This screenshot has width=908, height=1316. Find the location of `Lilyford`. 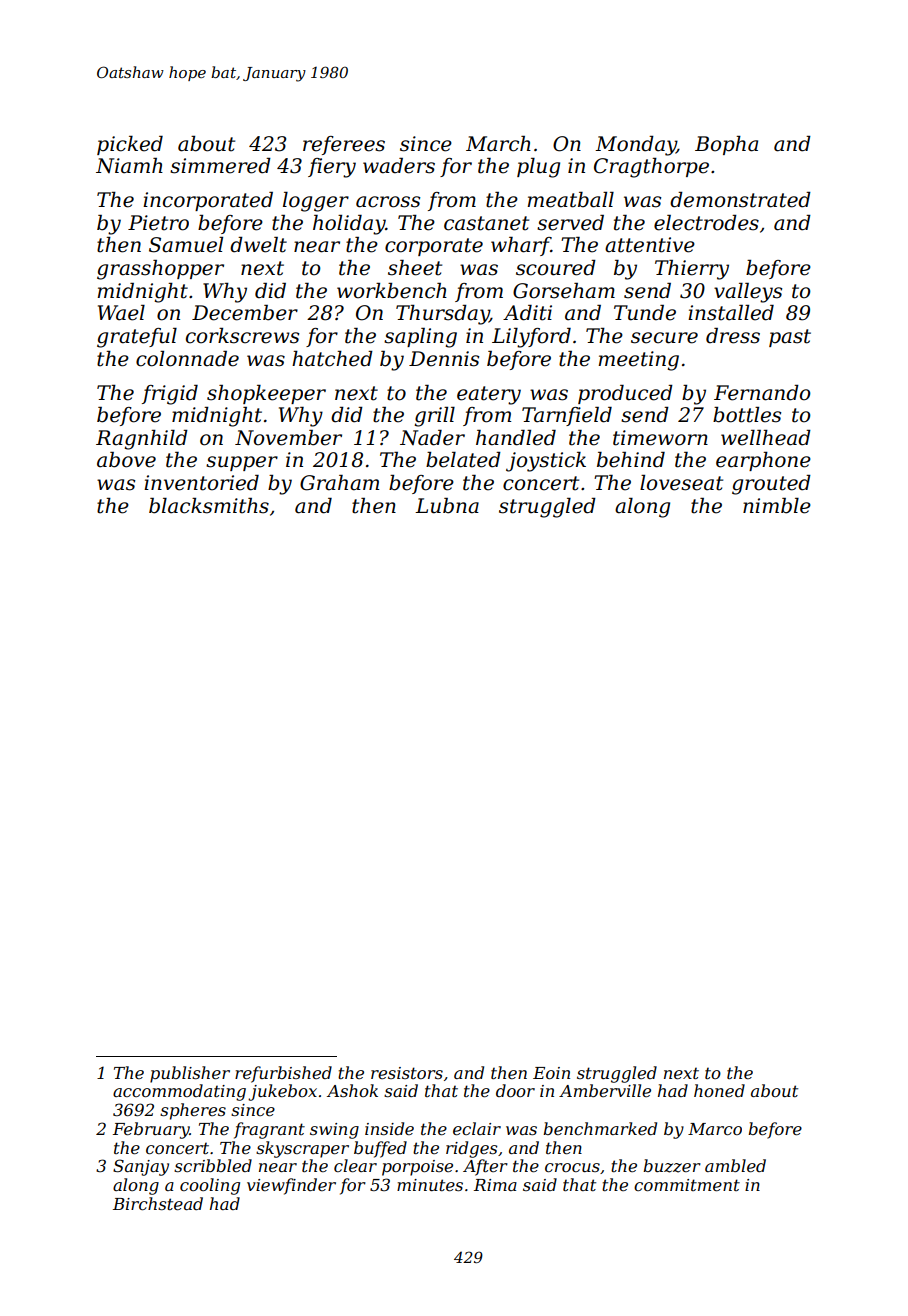

Lilyford is located at coordinates (531, 338).
